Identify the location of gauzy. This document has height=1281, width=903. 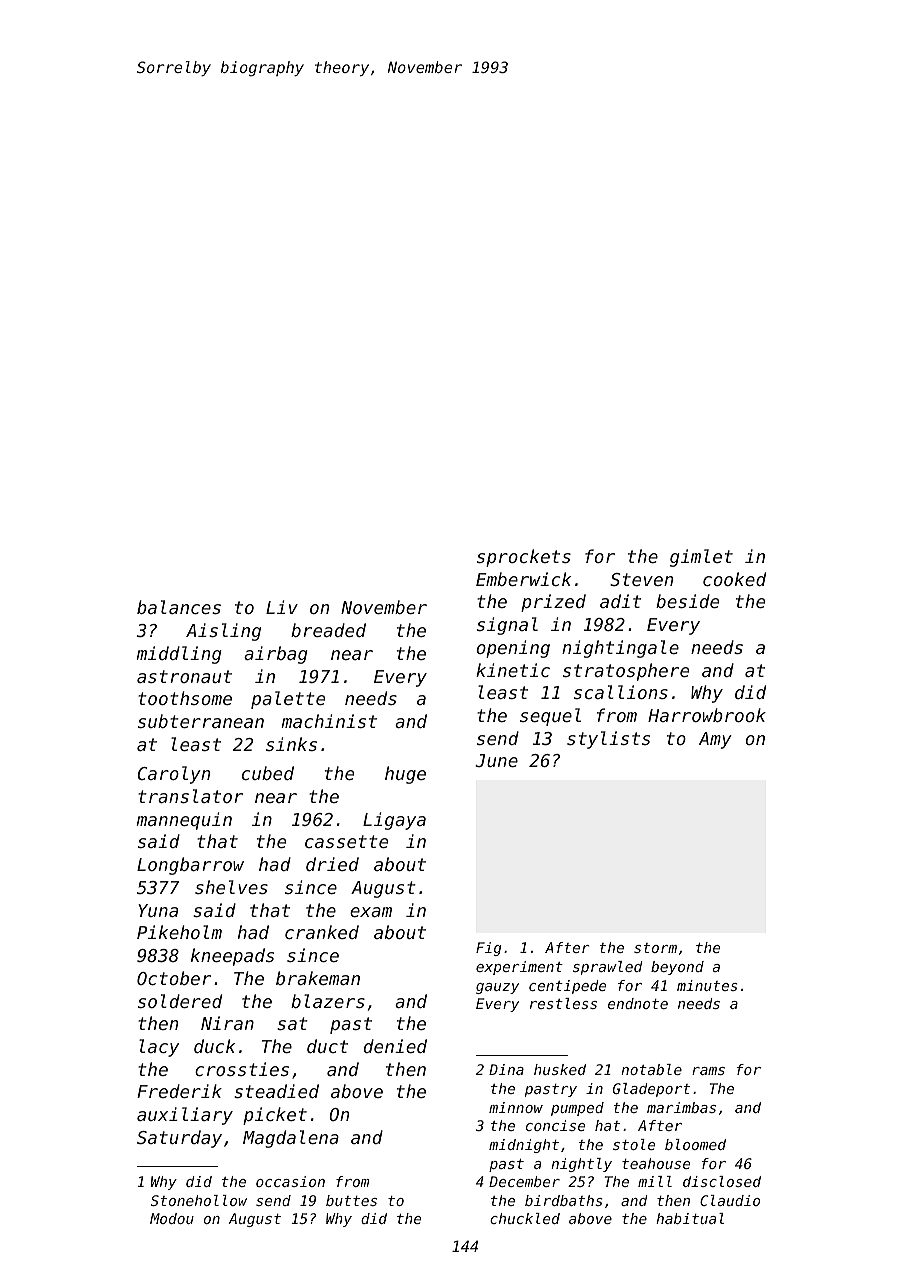
(497, 988).
